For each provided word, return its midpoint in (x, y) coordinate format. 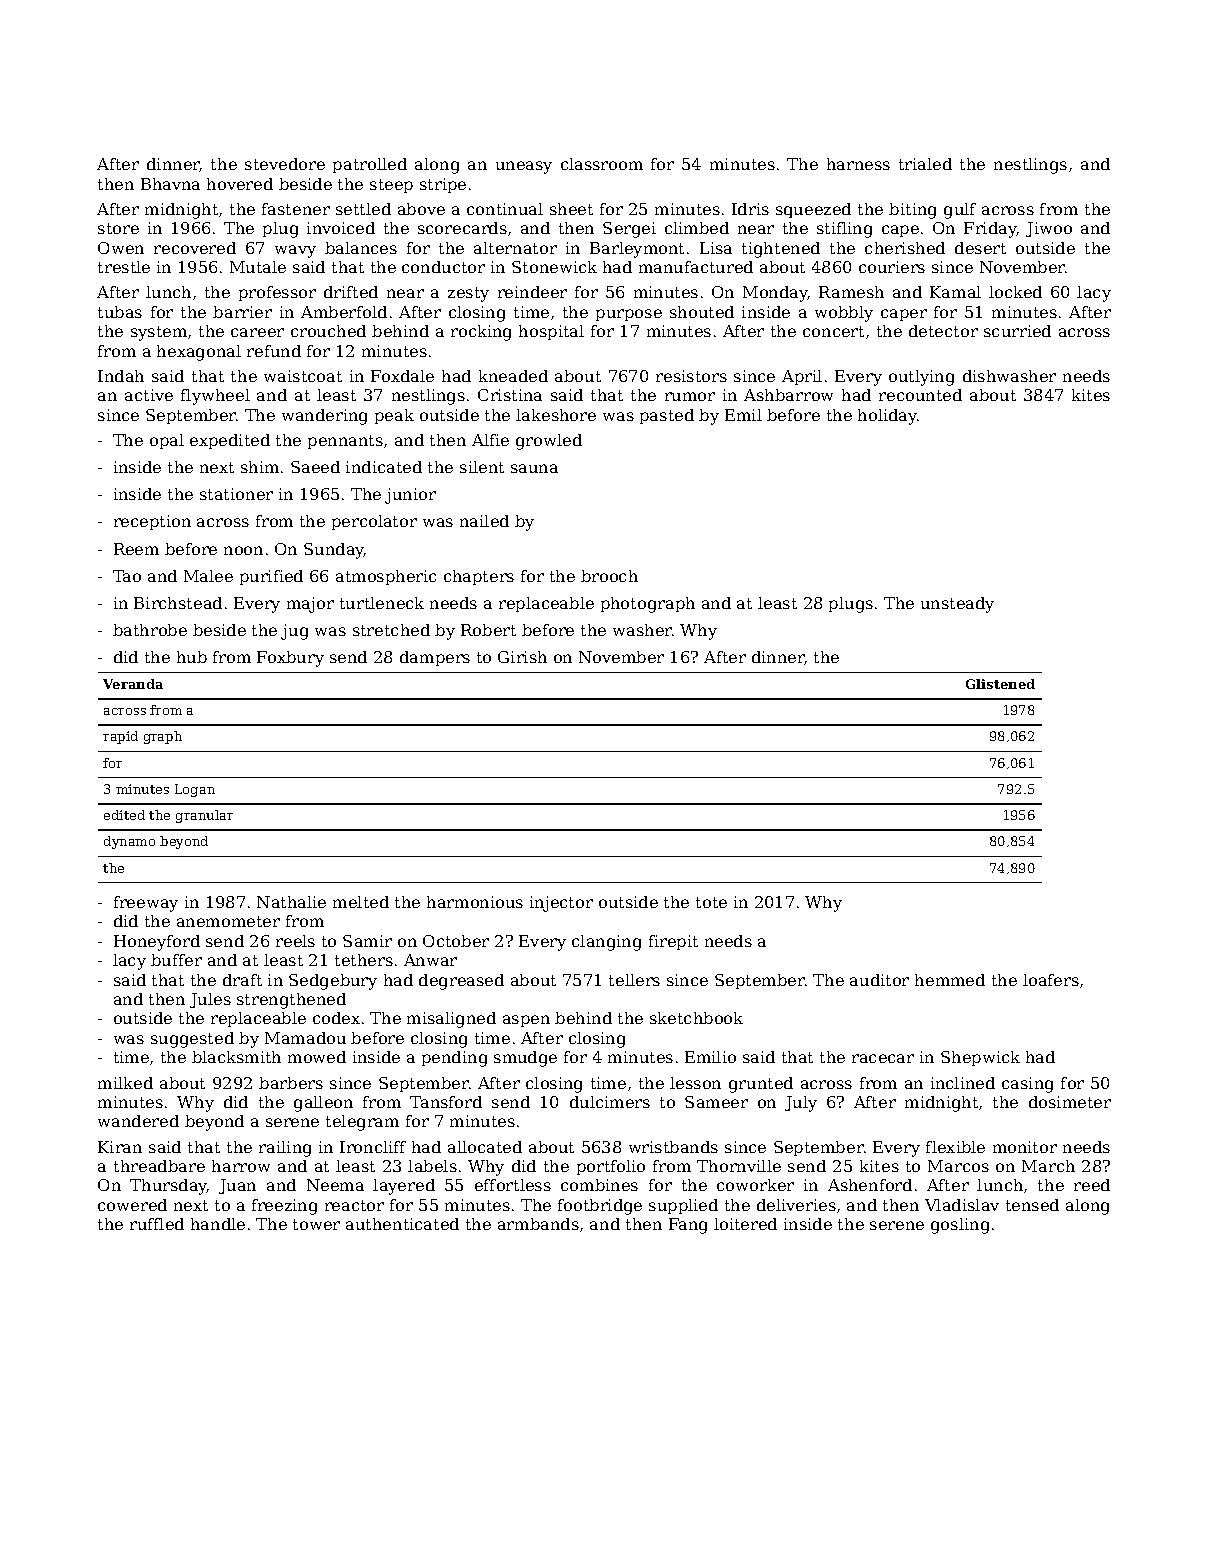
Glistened (1000, 684)
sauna (534, 468)
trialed (925, 164)
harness (858, 164)
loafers (1051, 980)
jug (294, 632)
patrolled (370, 165)
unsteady (957, 605)
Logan (195, 790)
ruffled (157, 1224)
